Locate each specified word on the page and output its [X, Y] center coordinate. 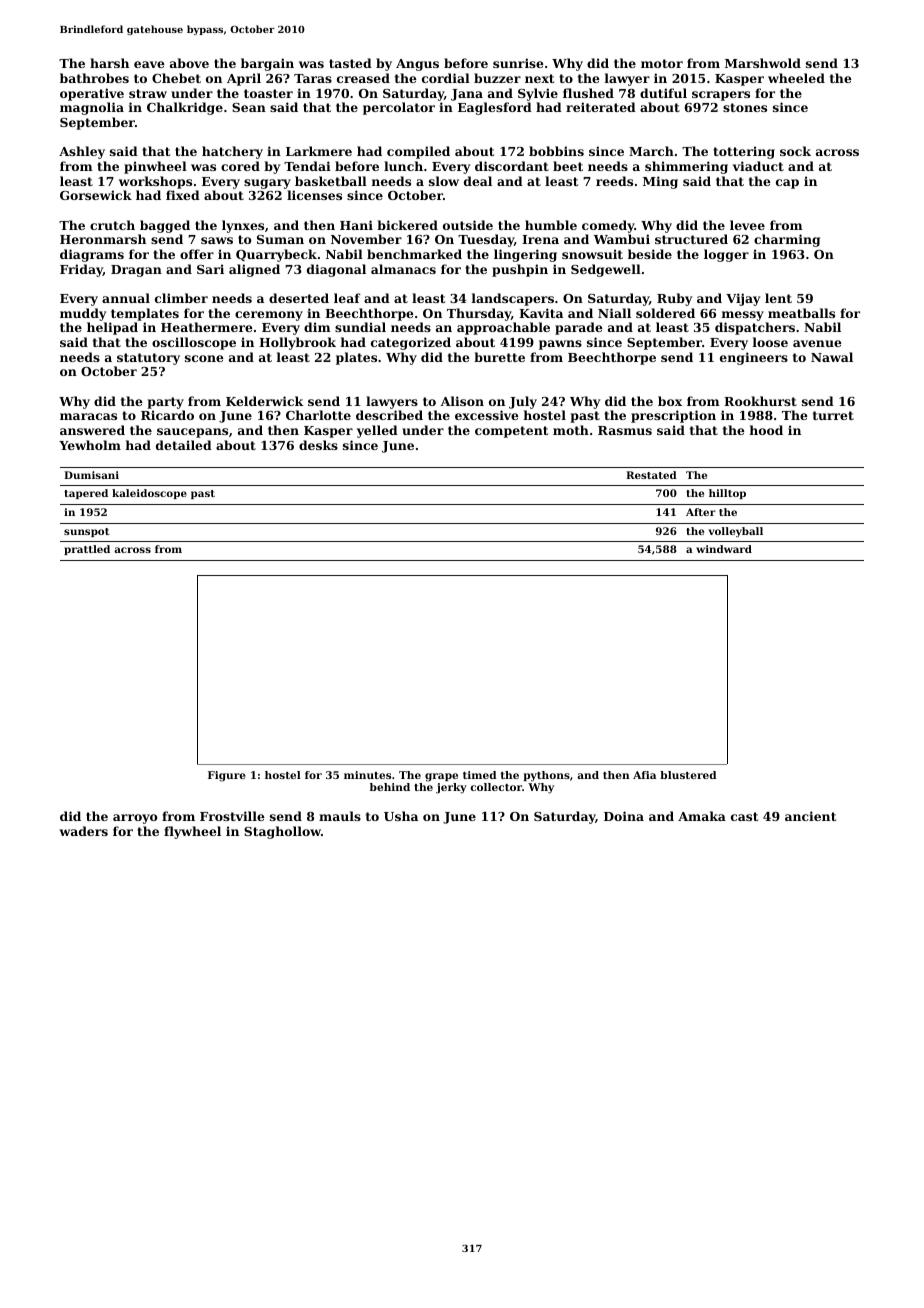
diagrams [92, 255]
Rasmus [625, 430]
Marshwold [763, 63]
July [523, 402]
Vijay [743, 299]
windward [724, 549]
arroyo [135, 819]
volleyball [736, 532]
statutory [148, 359]
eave [149, 64]
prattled [87, 550]
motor [662, 63]
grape [441, 777]
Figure [227, 776]
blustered [688, 775]
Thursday [479, 314]
